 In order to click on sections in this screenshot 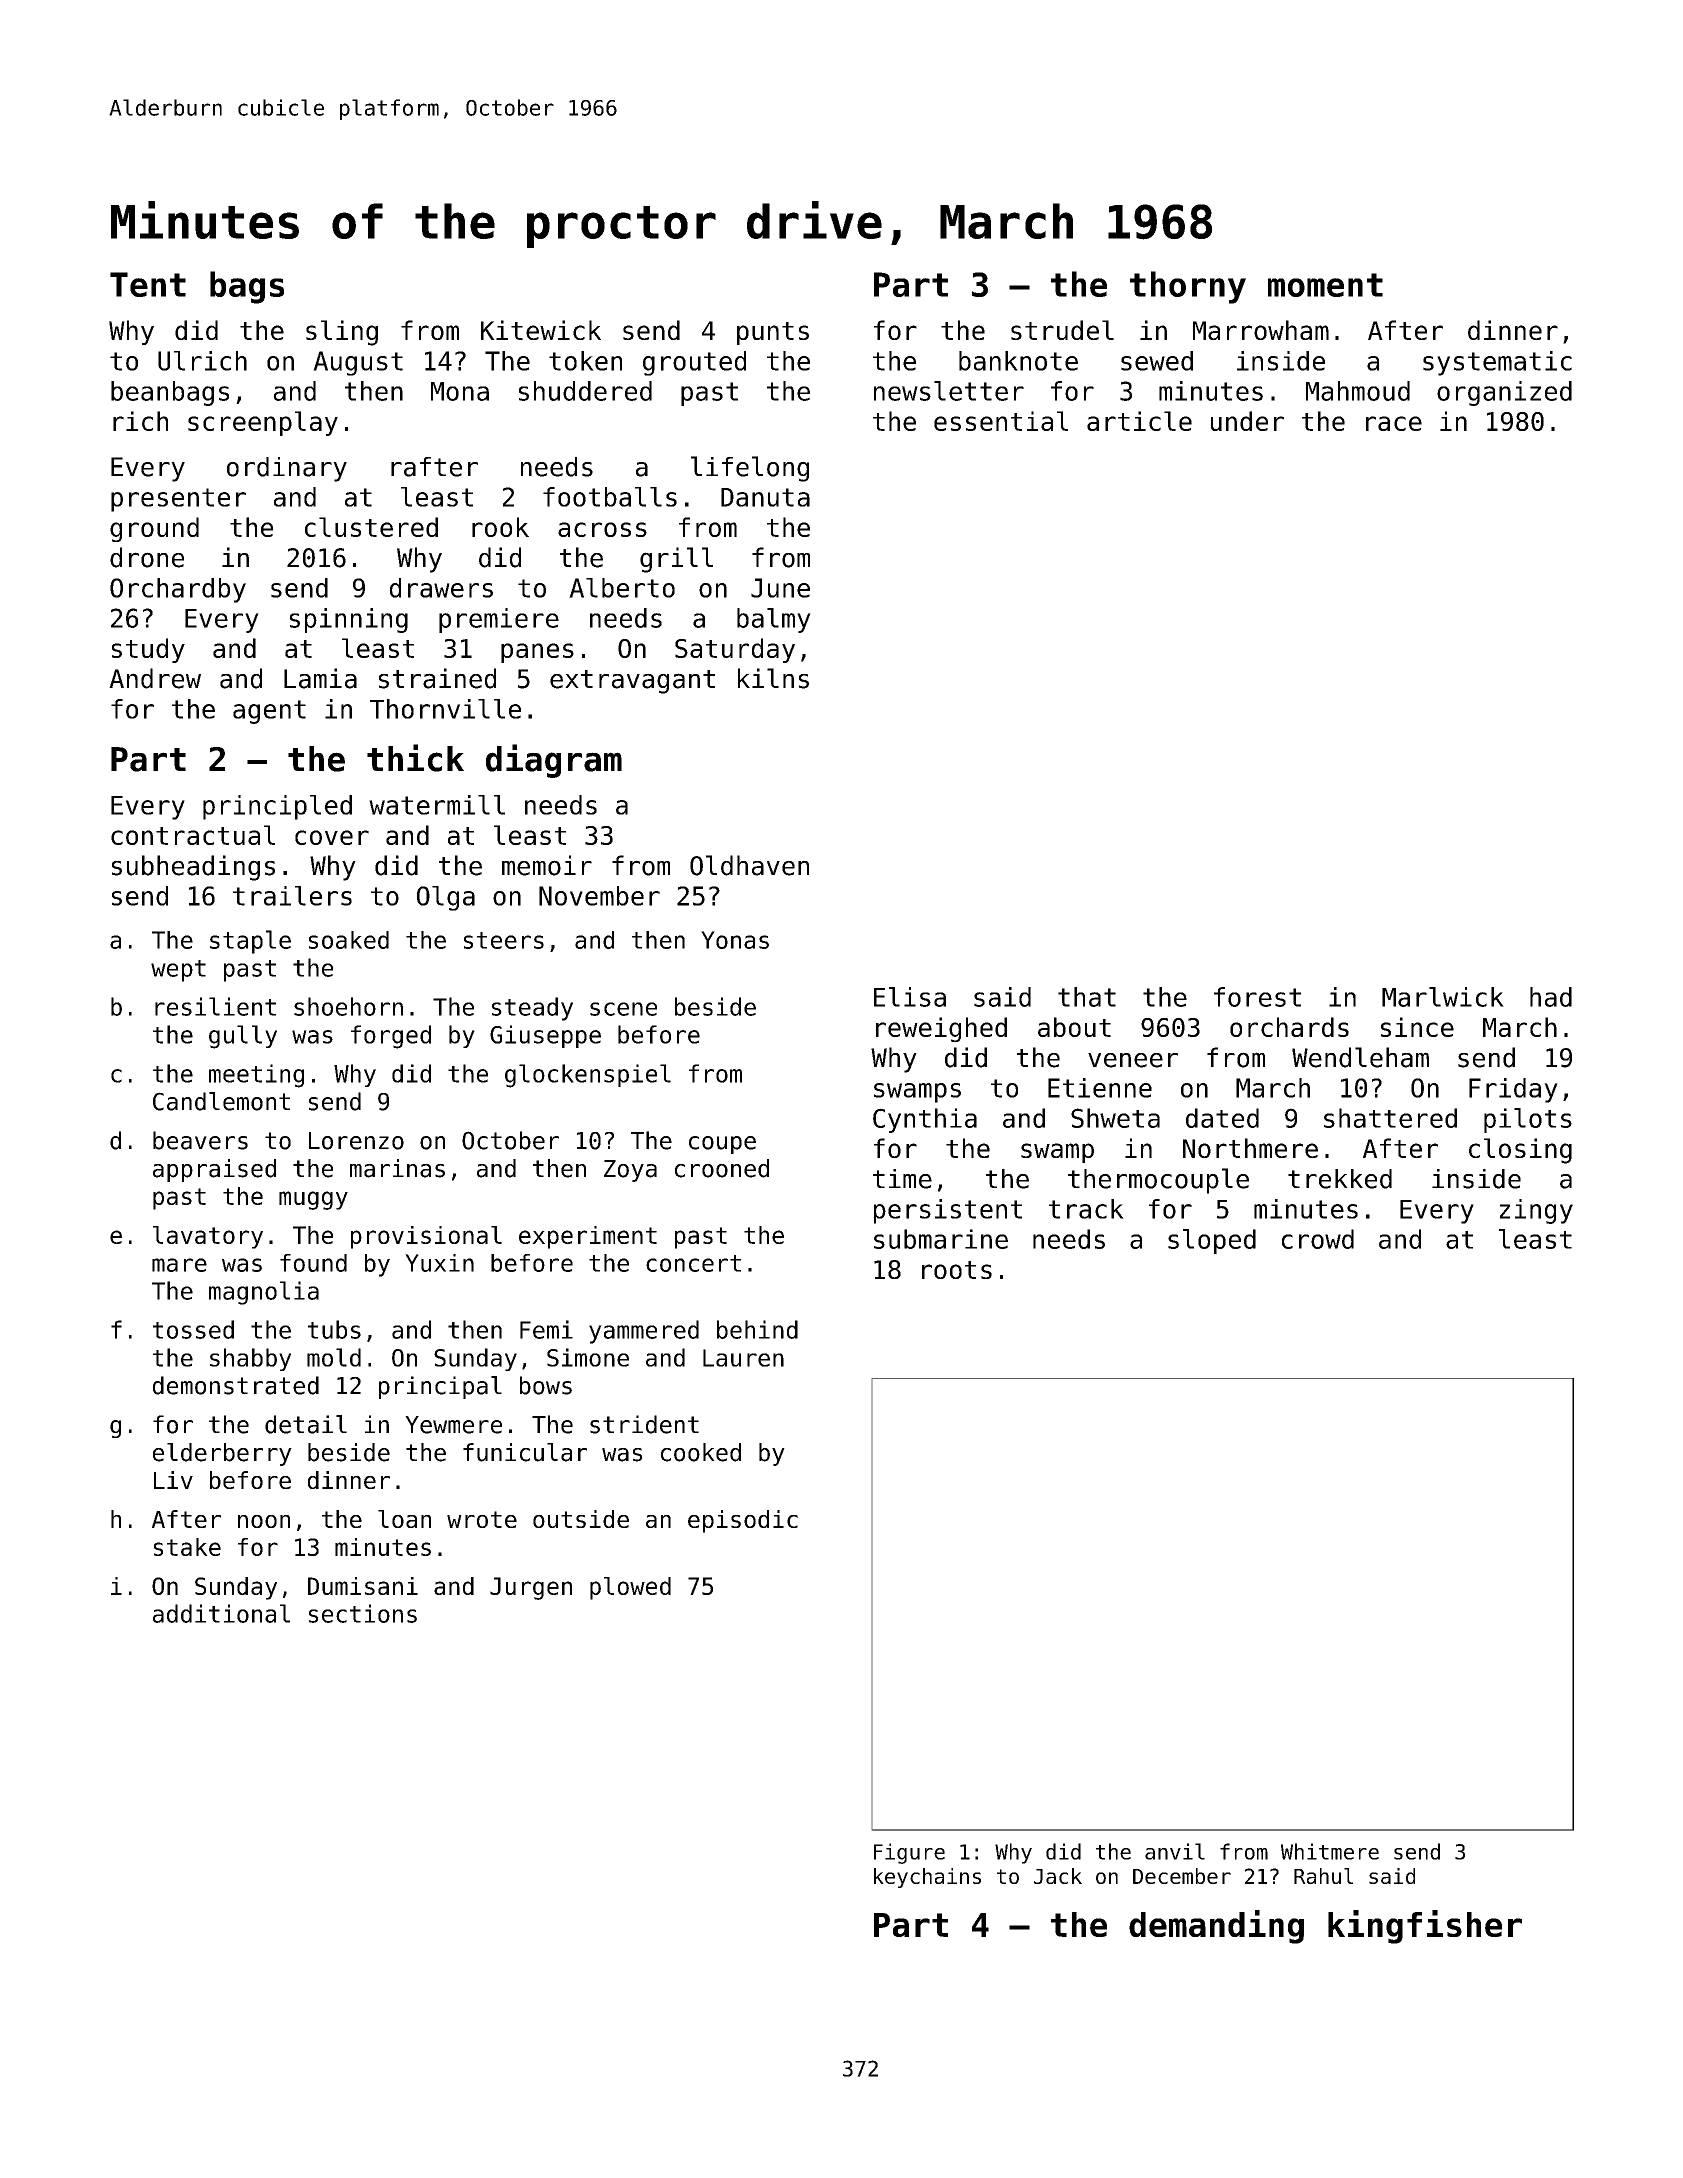, I will do `click(363, 1613)`.
